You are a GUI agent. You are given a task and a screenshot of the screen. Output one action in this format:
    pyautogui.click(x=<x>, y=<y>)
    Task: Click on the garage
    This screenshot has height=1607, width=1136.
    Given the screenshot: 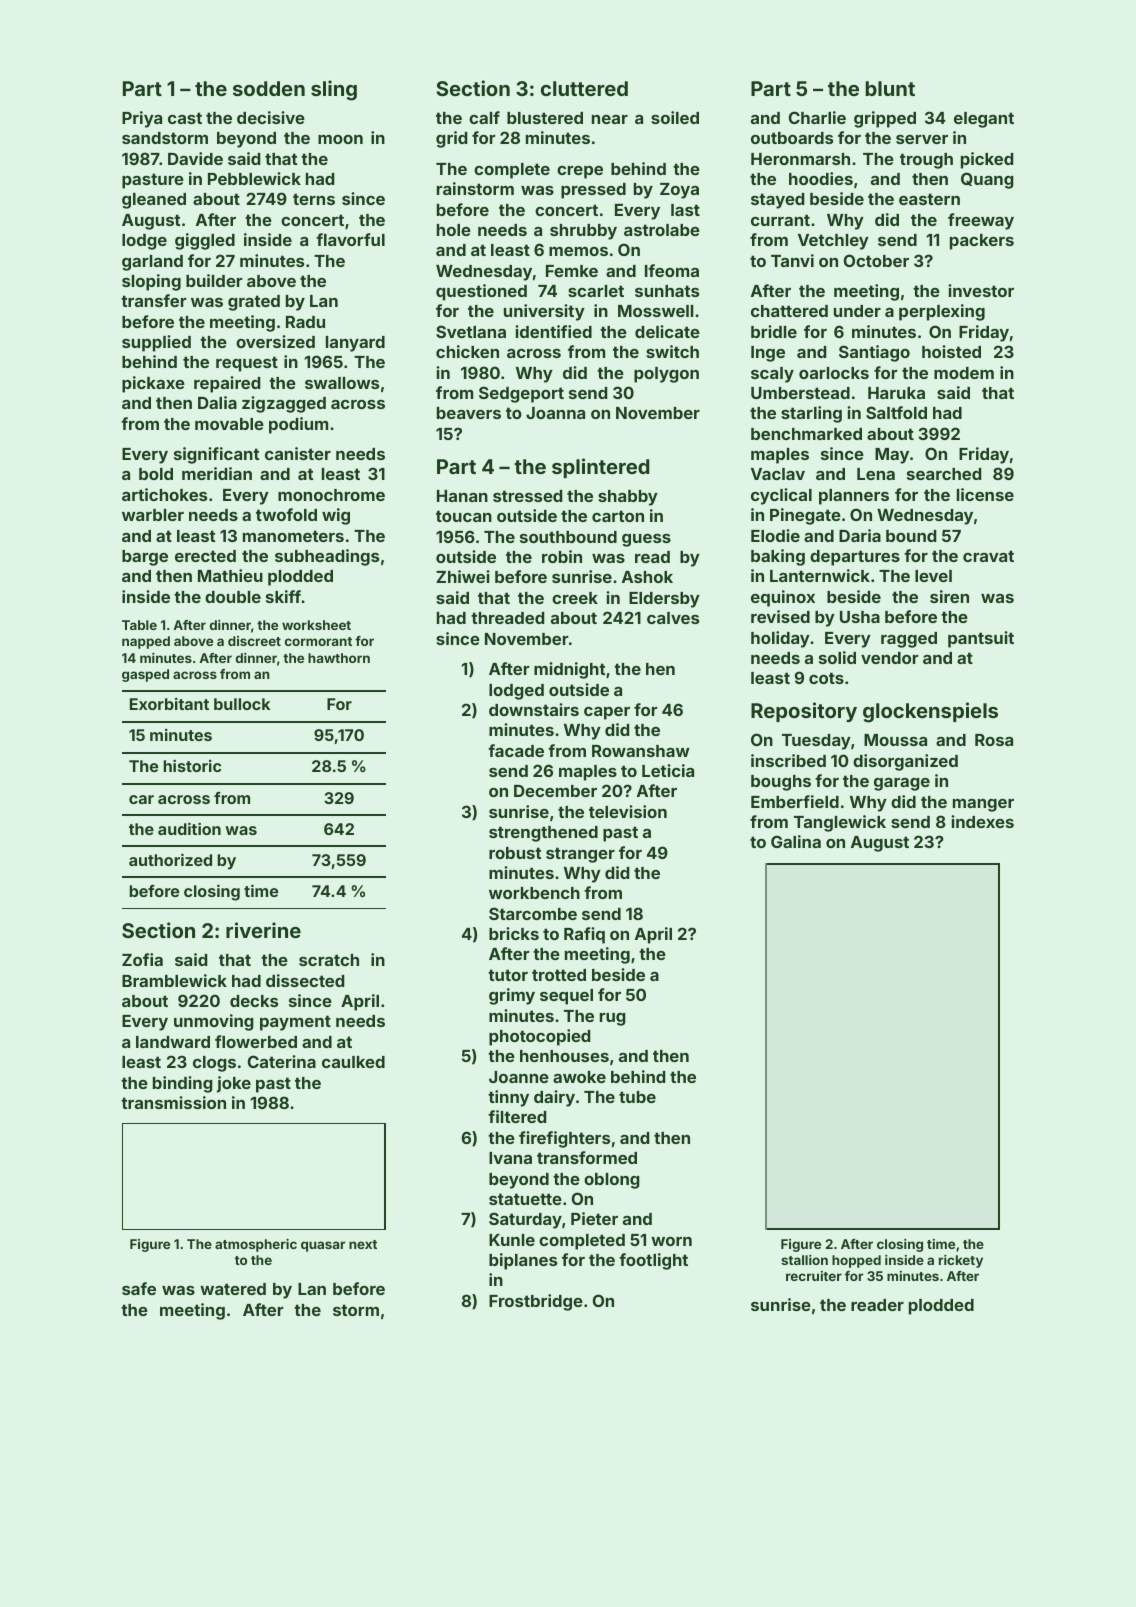 What is the action you would take?
    pyautogui.click(x=902, y=784)
